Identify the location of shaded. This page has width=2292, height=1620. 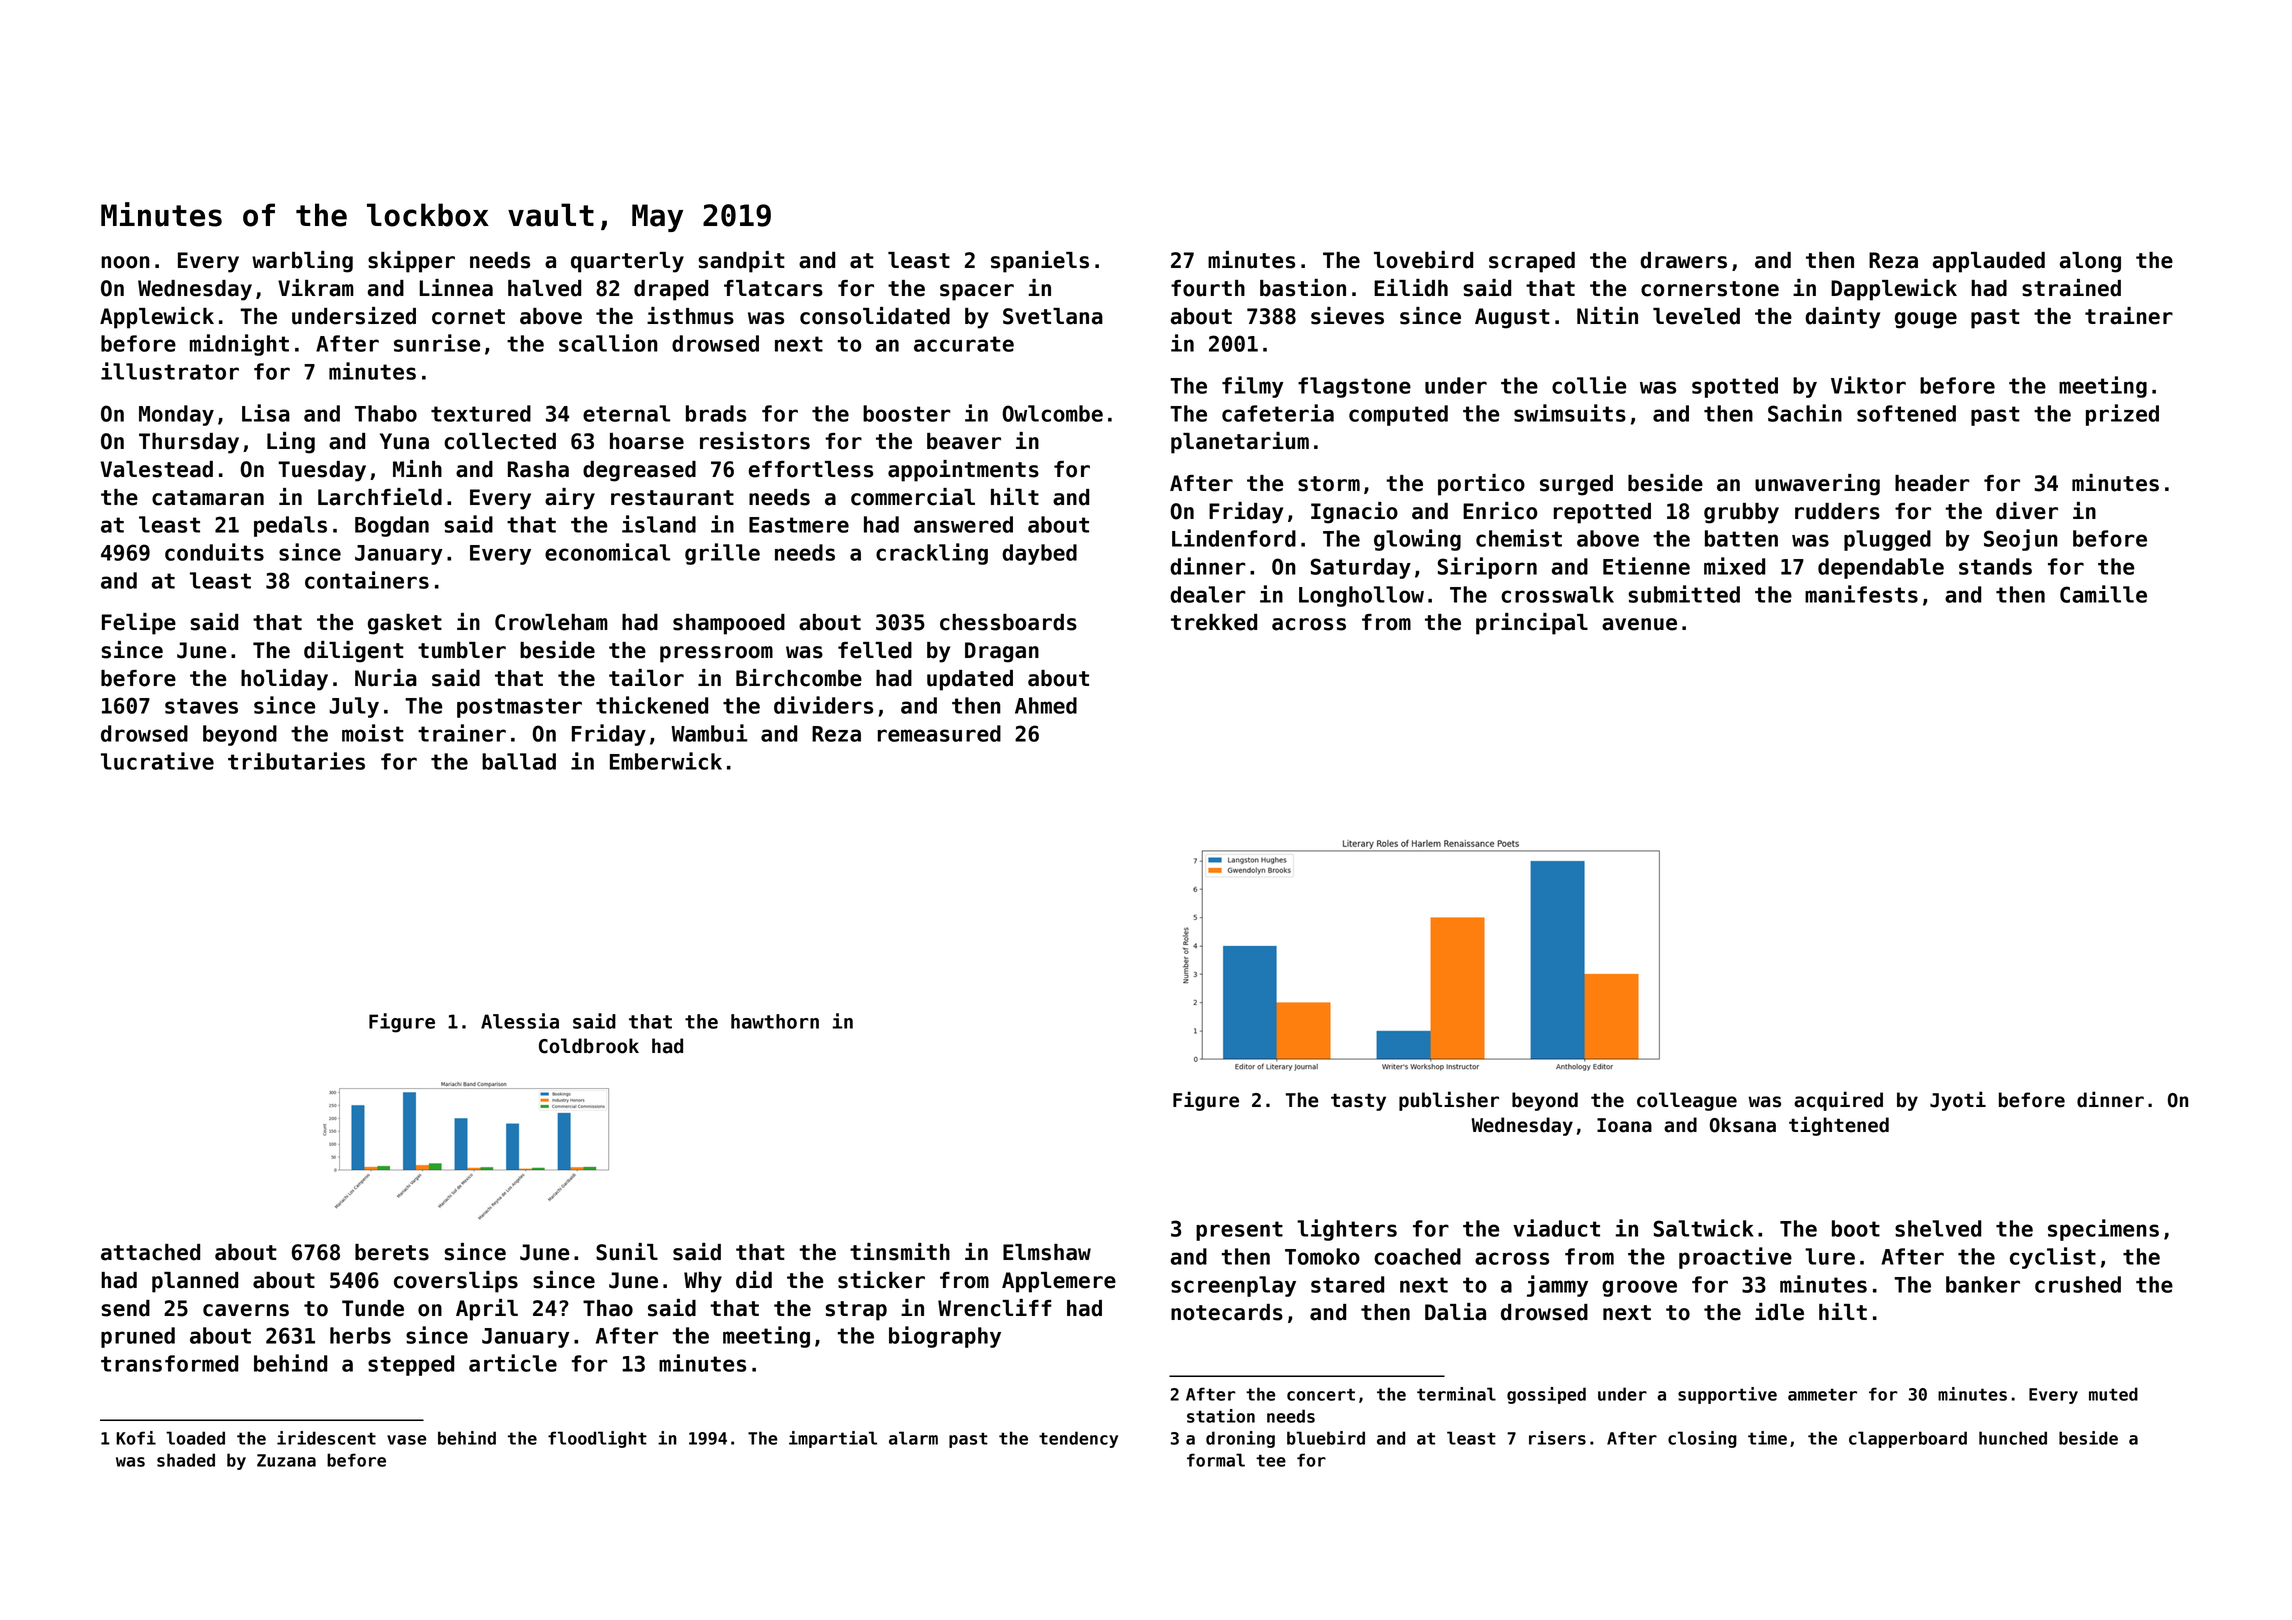
(186, 1460).
